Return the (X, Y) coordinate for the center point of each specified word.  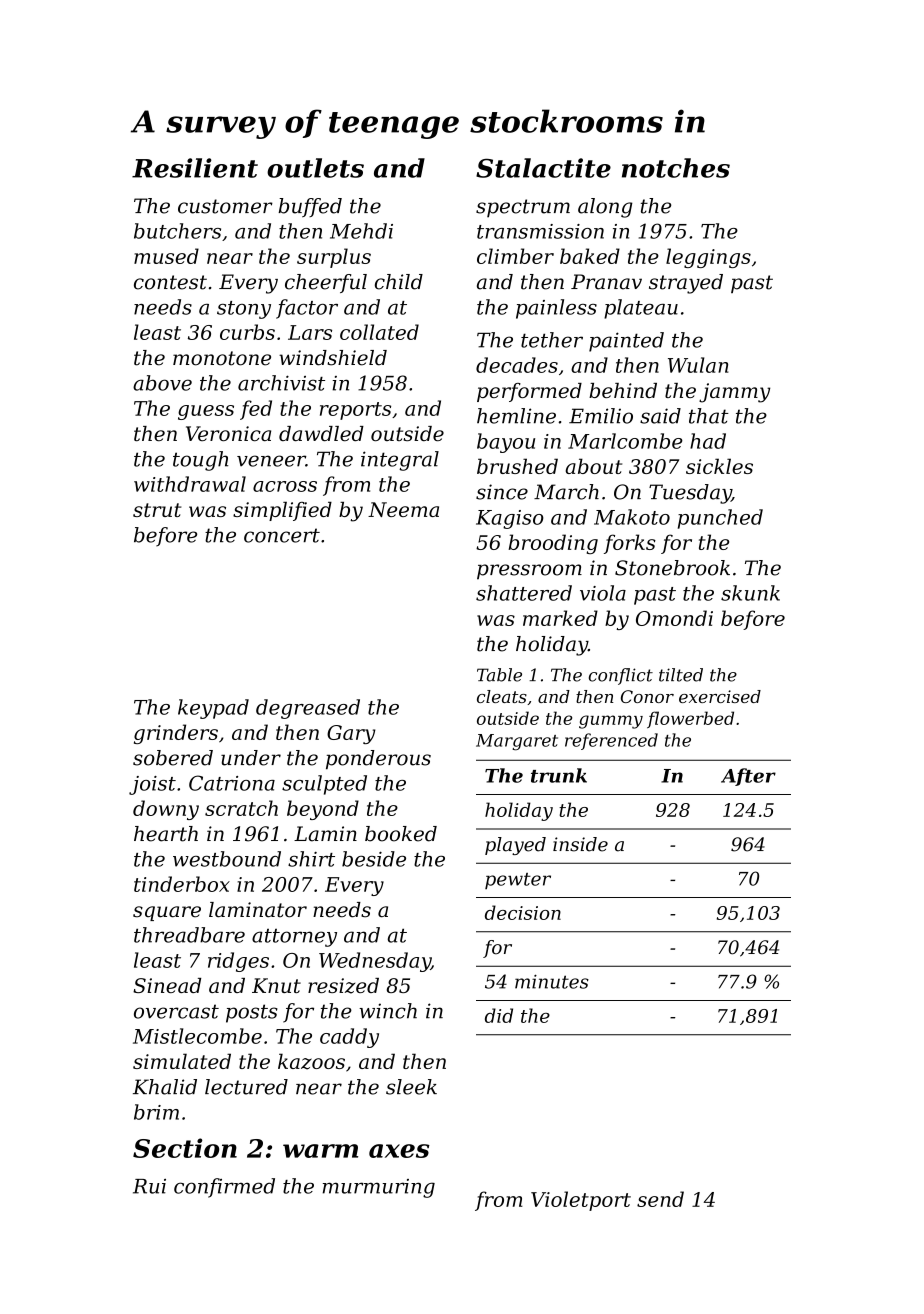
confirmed (224, 1188)
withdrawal (190, 484)
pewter (518, 881)
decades (517, 365)
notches (676, 168)
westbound (227, 859)
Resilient (195, 168)
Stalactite (543, 168)
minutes (552, 981)
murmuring (379, 1188)
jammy (734, 393)
